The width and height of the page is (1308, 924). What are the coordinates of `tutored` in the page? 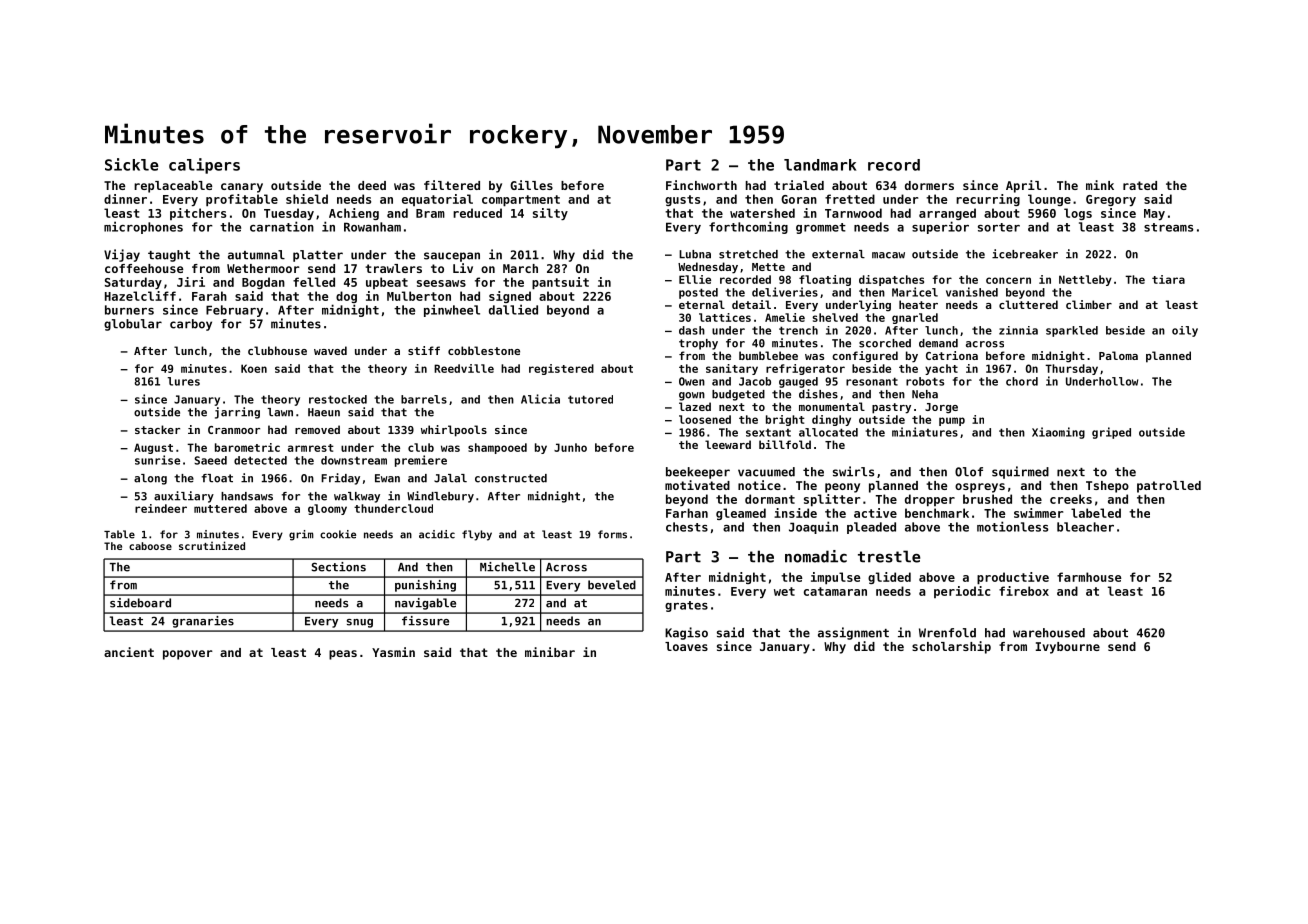 It's located at (590, 399).
